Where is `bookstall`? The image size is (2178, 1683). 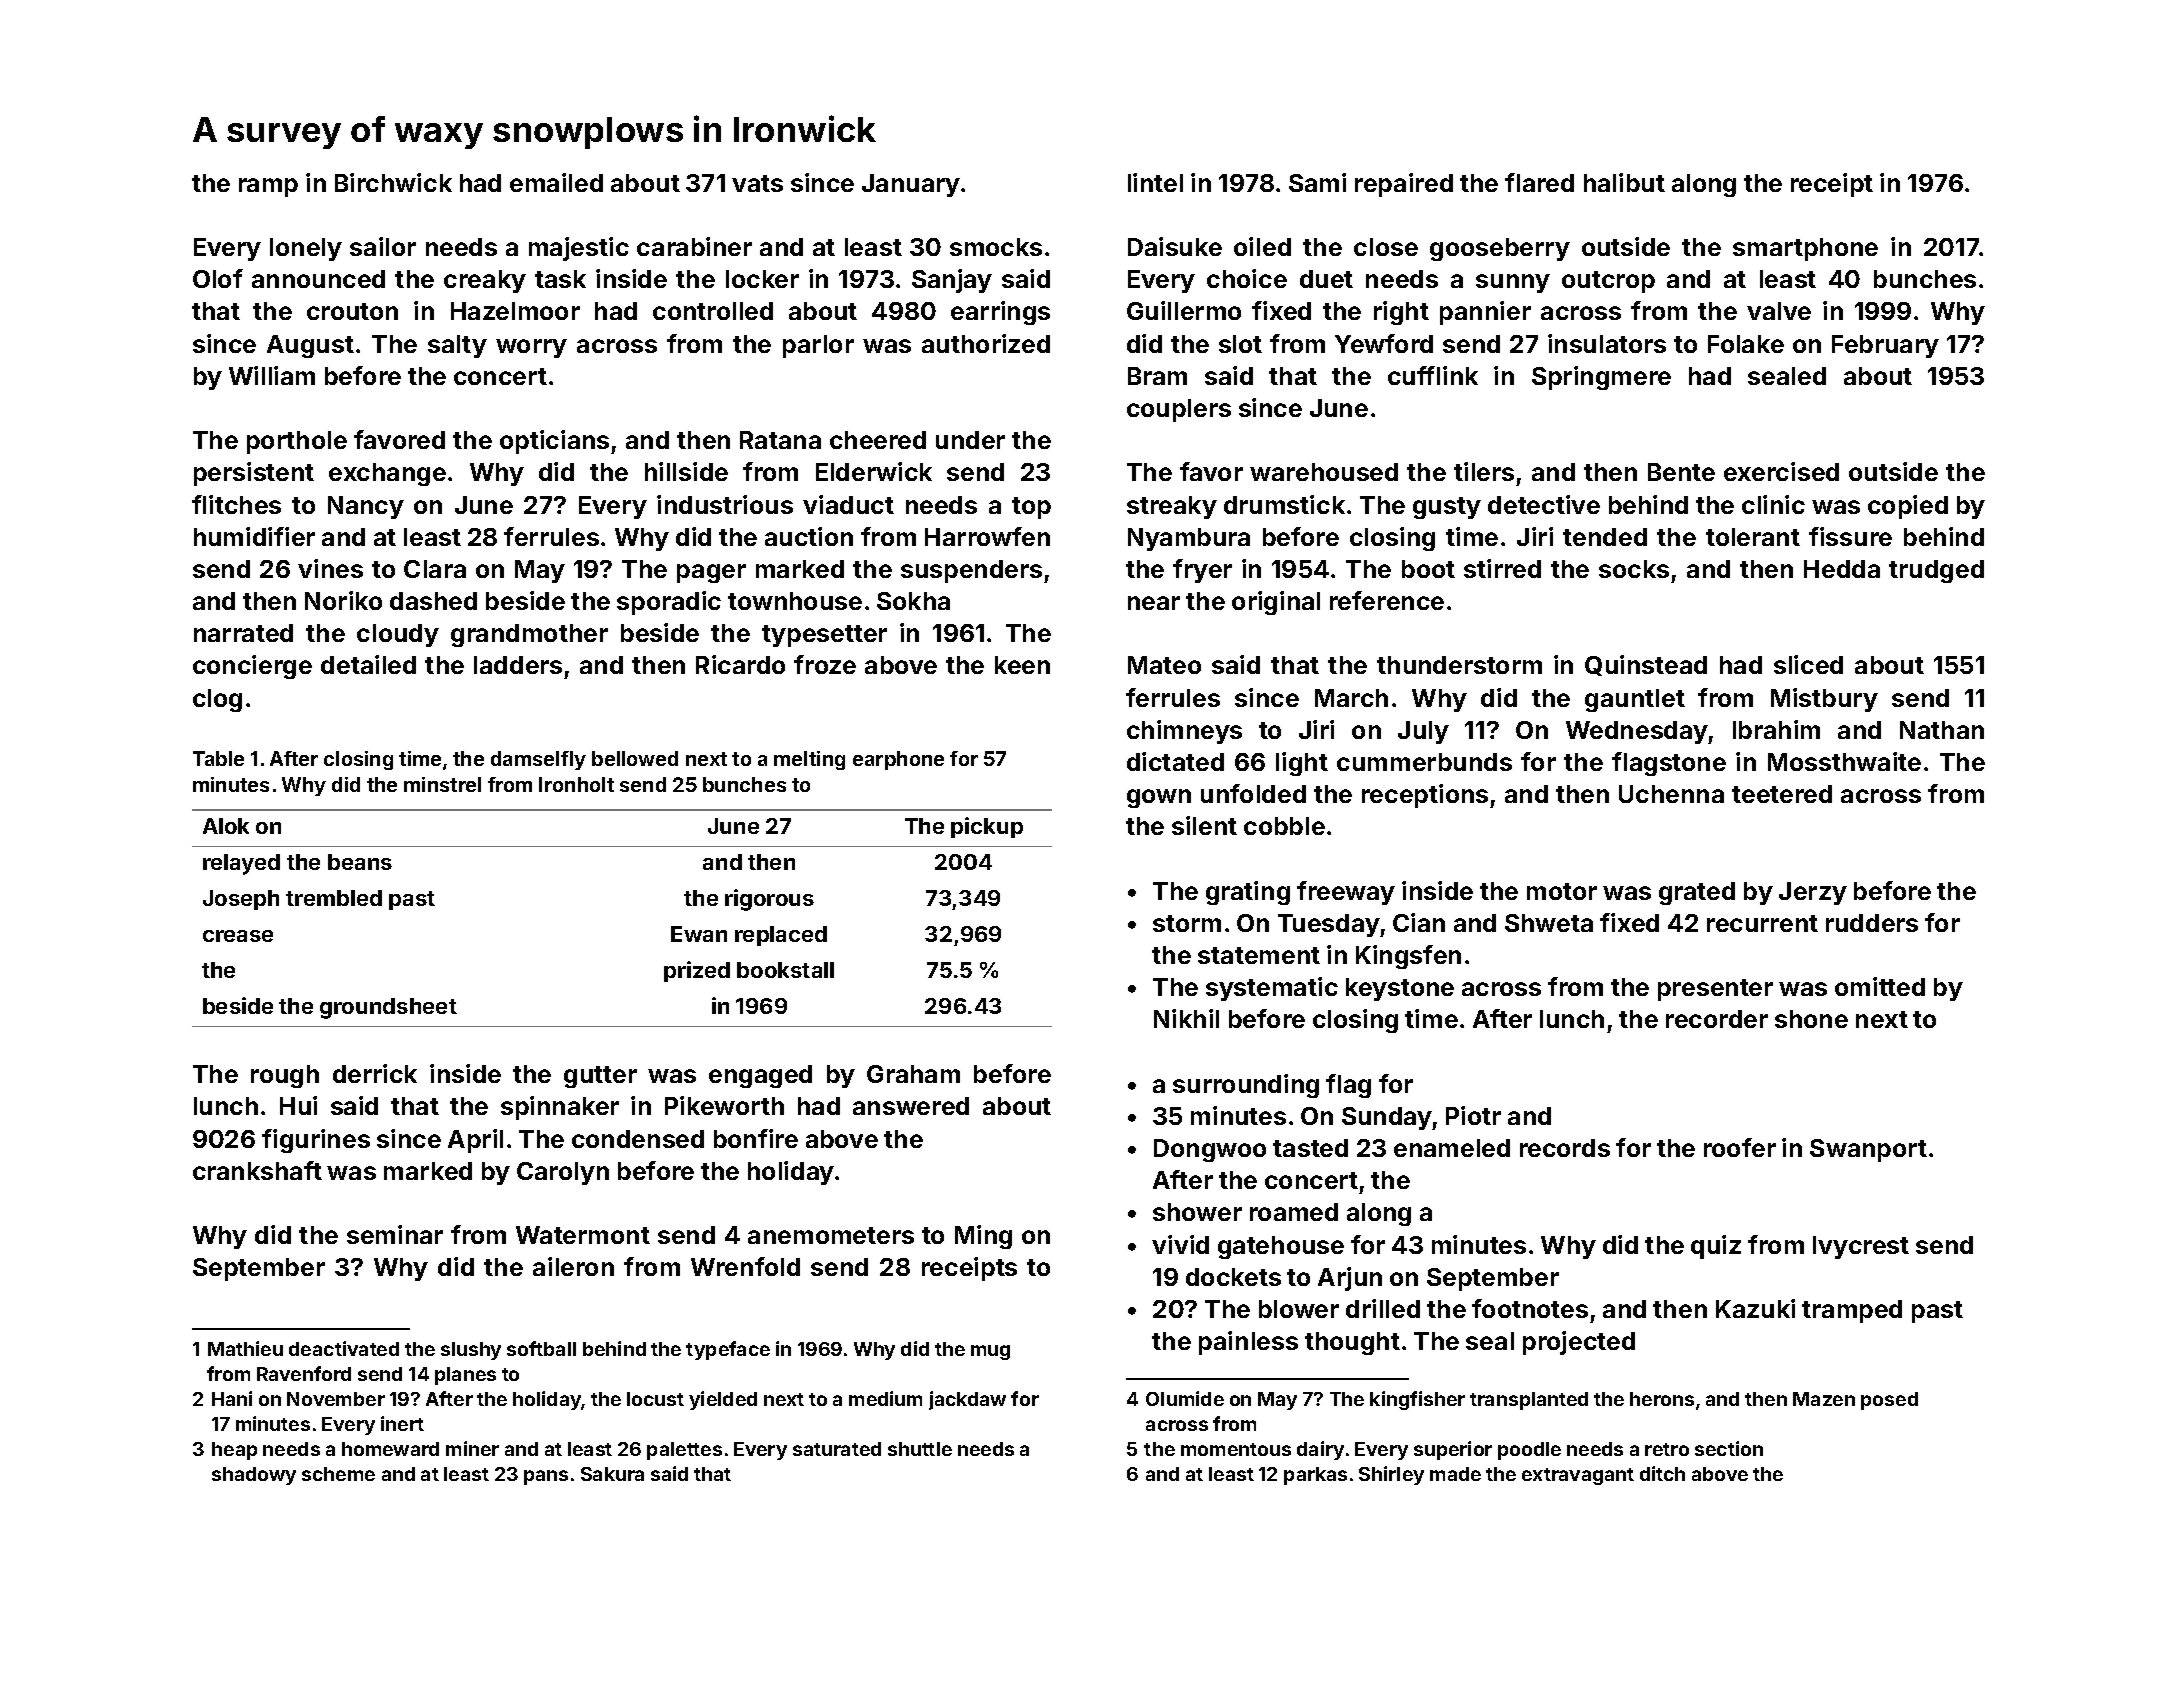 bookstall is located at coordinates (785, 970).
